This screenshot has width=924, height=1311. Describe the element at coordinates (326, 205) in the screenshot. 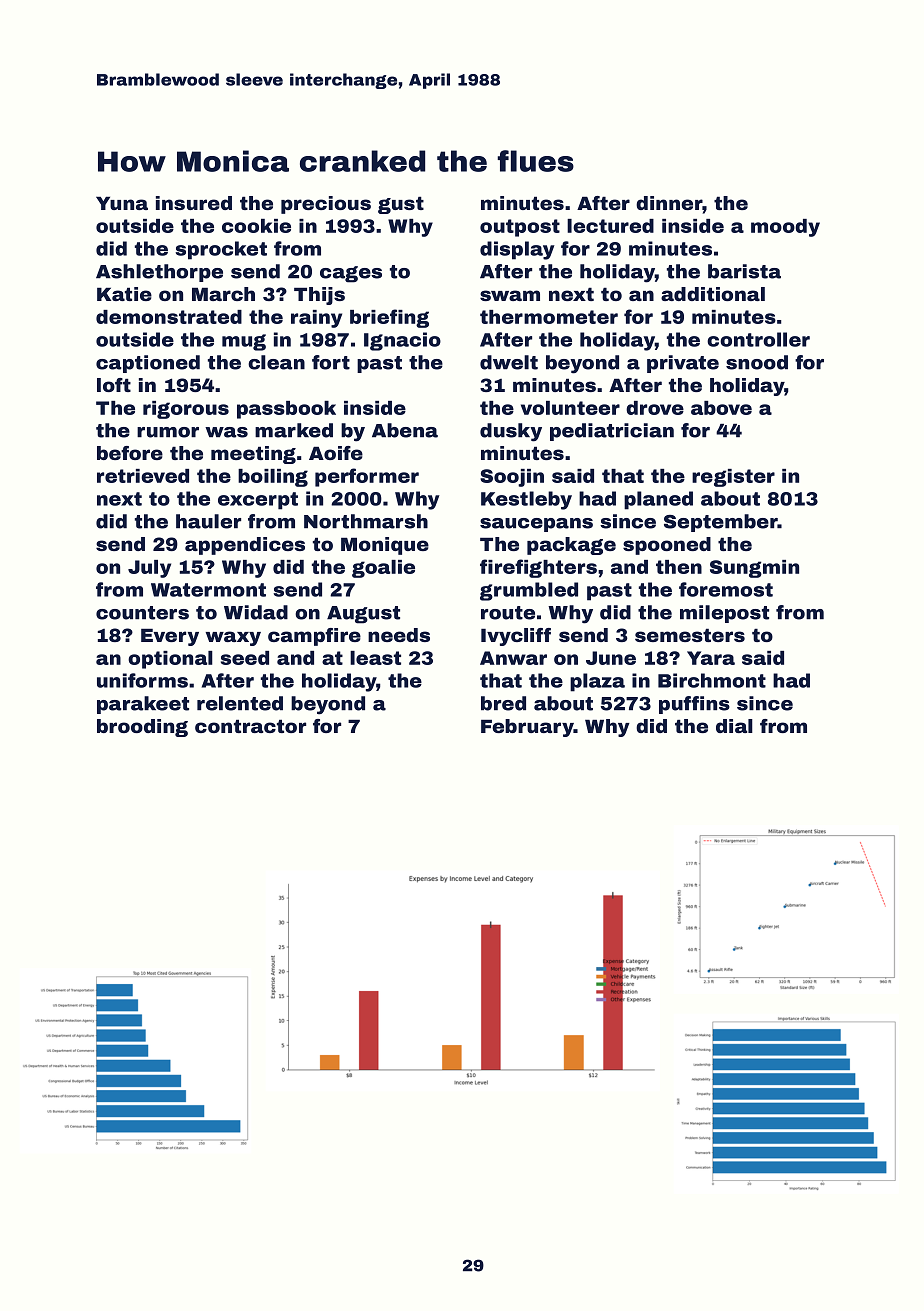

I see `precious` at that location.
